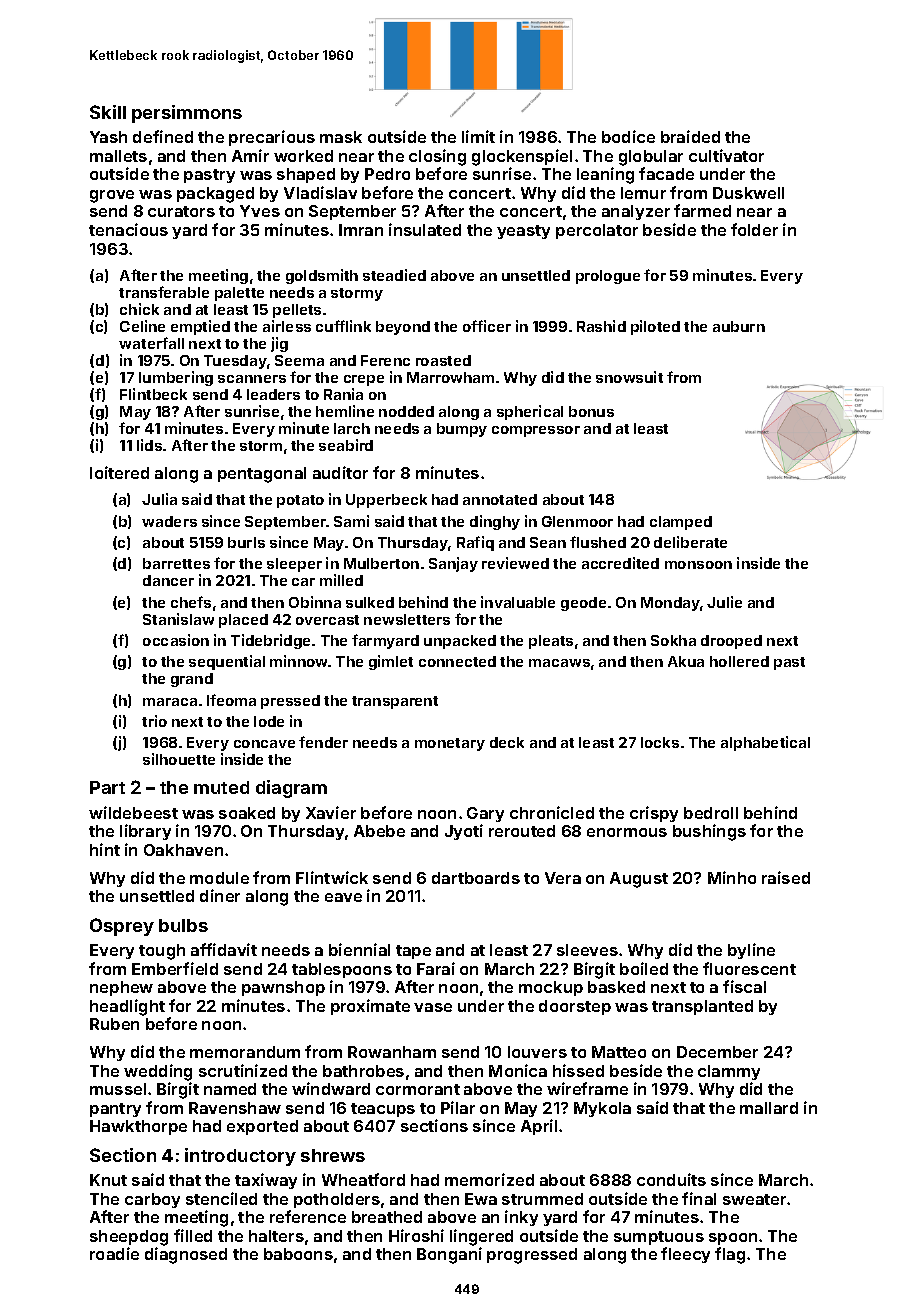  What do you see at coordinates (437, 157) in the screenshot?
I see `closing` at bounding box center [437, 157].
